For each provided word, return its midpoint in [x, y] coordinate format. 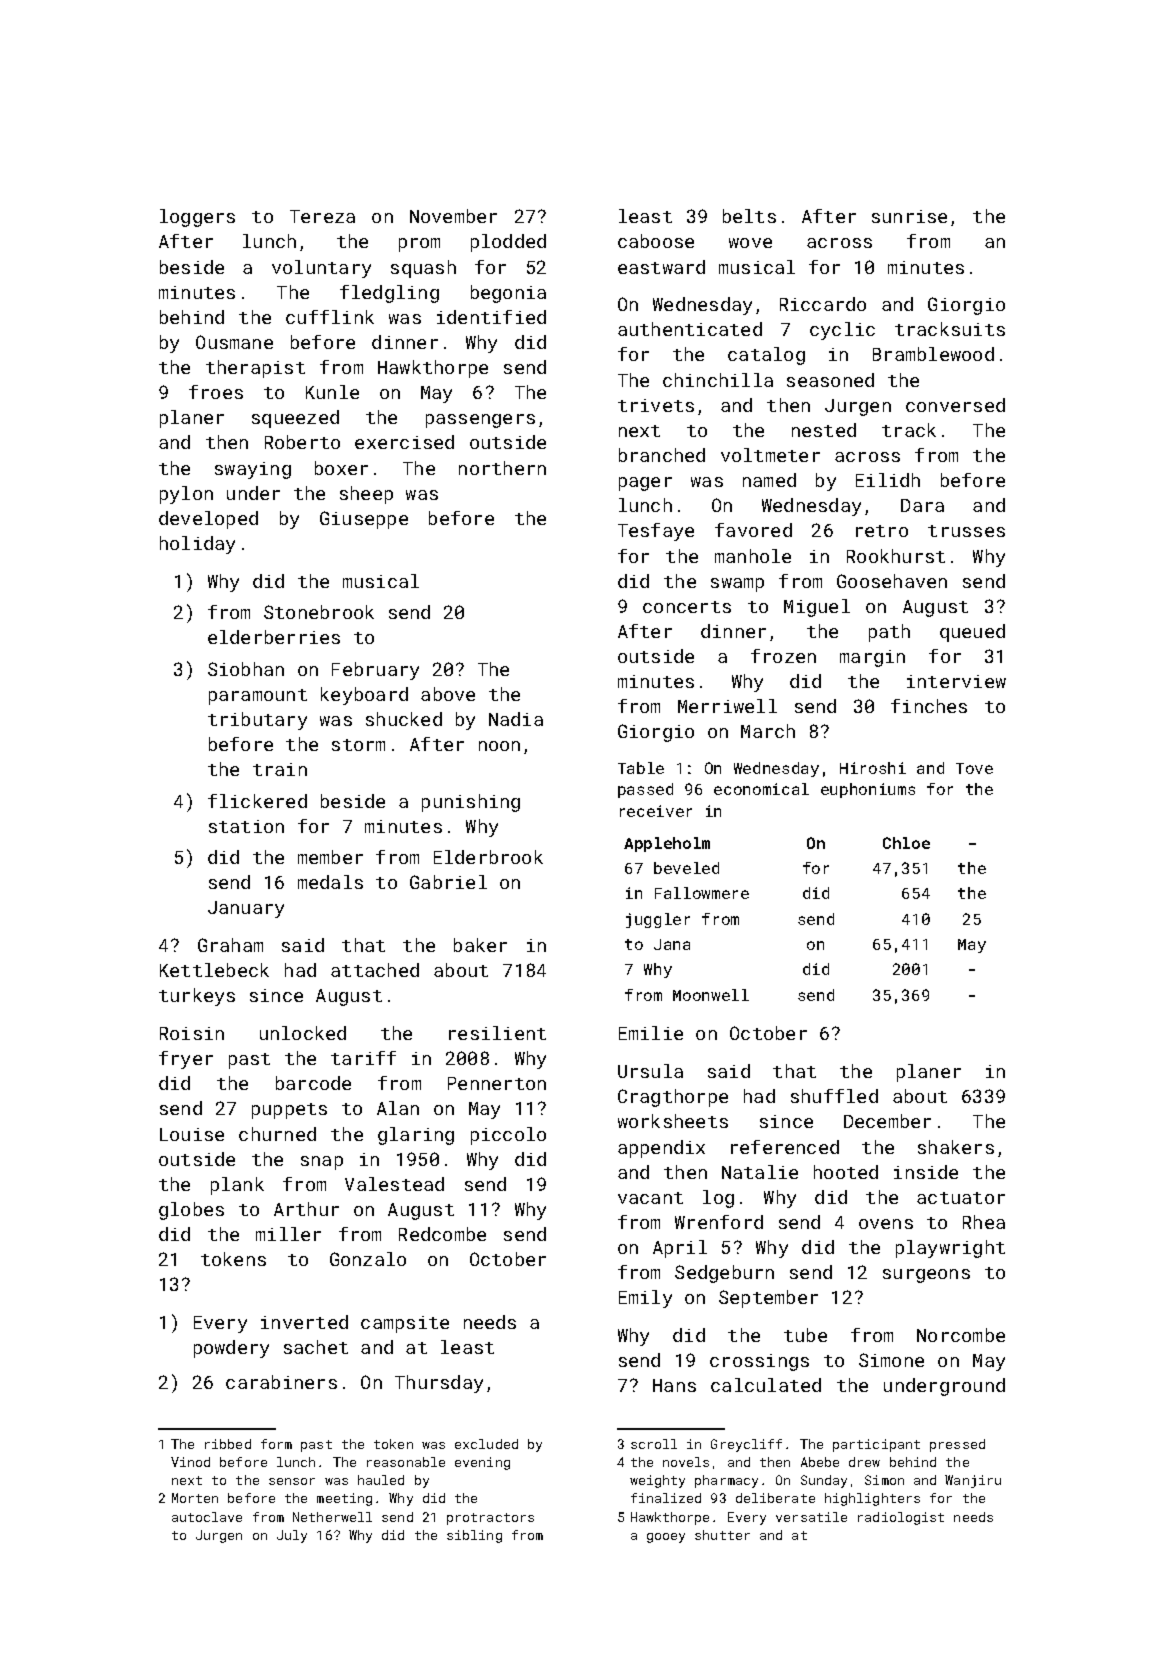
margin [872, 658]
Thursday [439, 1384]
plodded [508, 243]
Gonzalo [368, 1259]
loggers [197, 218]
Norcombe [961, 1335]
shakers [956, 1147]
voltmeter [770, 455]
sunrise [909, 216]
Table [641, 768]
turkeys [197, 997]
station [246, 826]
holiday [197, 545]
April [680, 1249]
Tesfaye [656, 532]
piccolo [508, 1136]
